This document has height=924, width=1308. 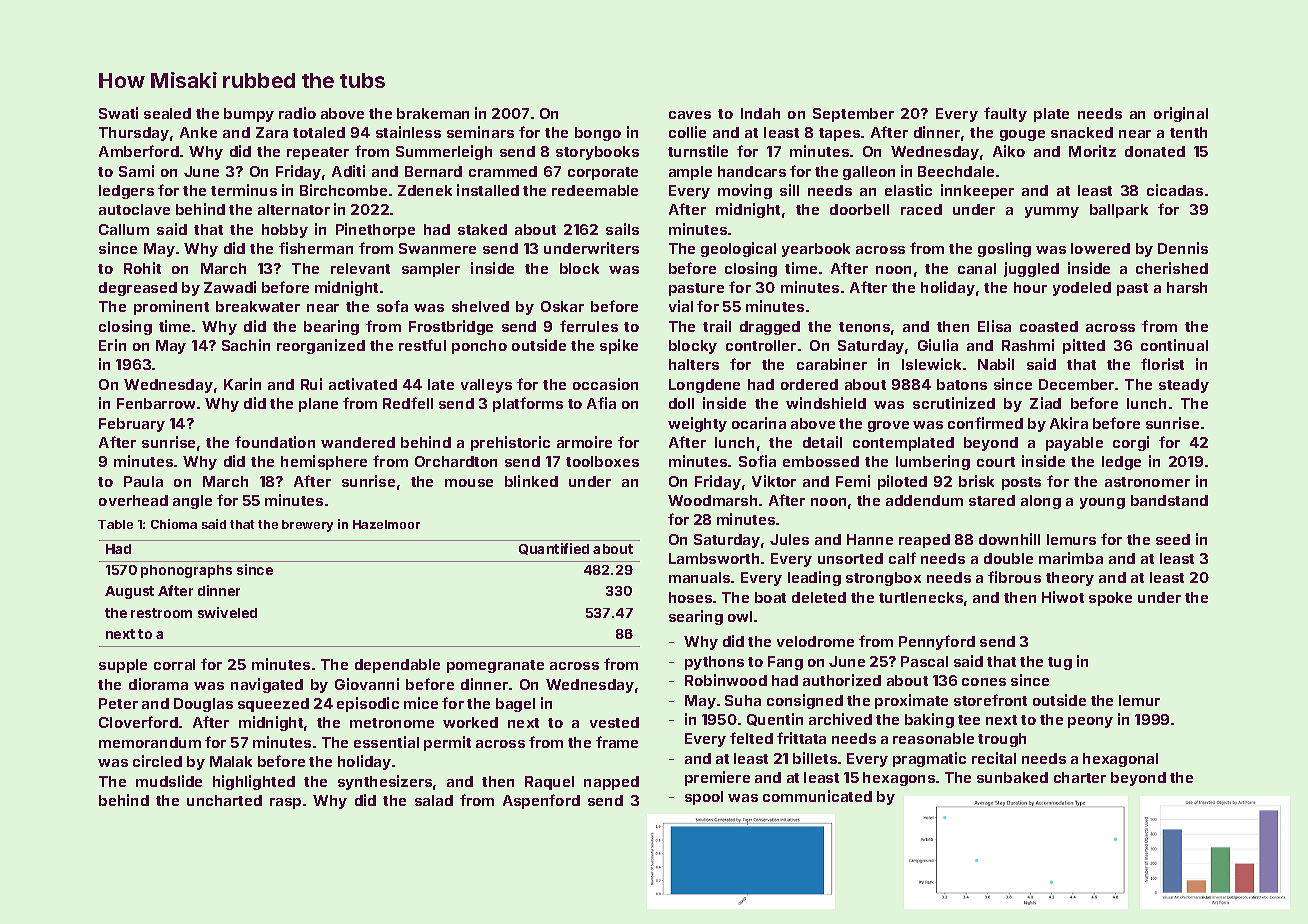 I want to click on Aditi, so click(x=348, y=171).
